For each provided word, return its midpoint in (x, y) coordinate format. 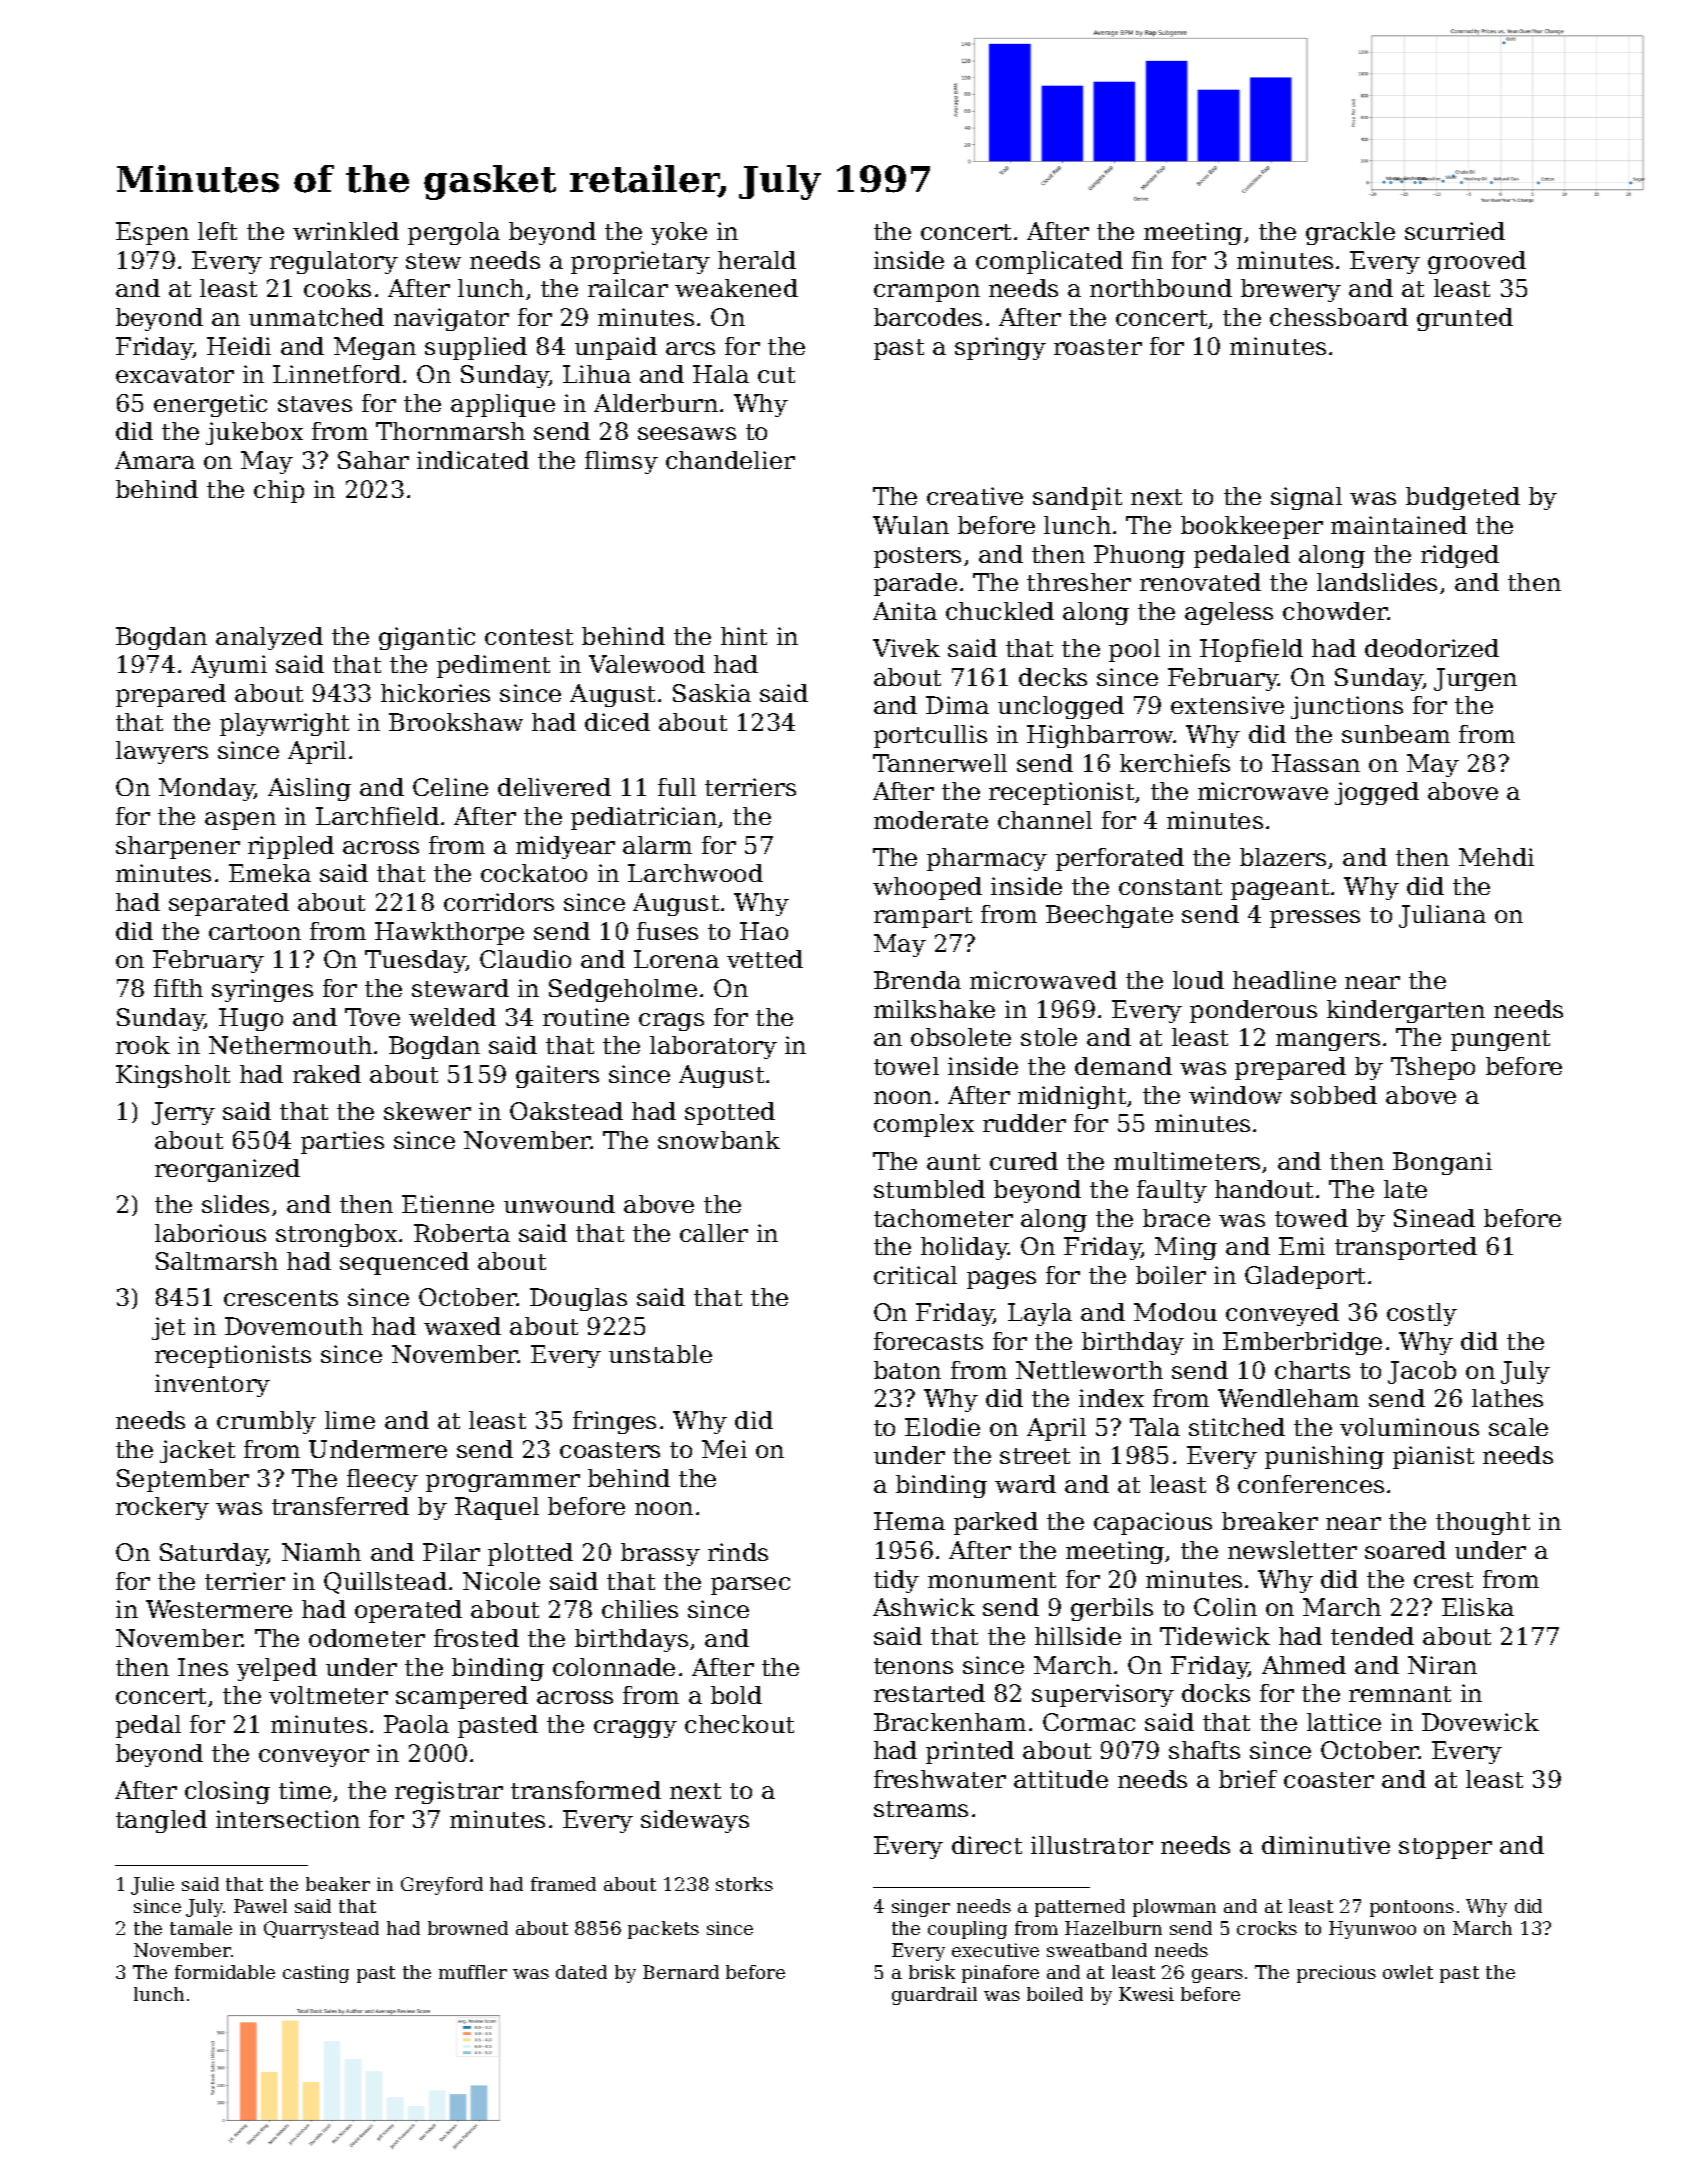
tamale (201, 1928)
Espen (152, 233)
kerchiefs (1175, 763)
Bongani (1442, 1163)
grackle (1350, 233)
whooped (927, 888)
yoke (679, 233)
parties (342, 1142)
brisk (932, 1972)
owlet (1408, 1972)
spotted (730, 1113)
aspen (240, 821)
